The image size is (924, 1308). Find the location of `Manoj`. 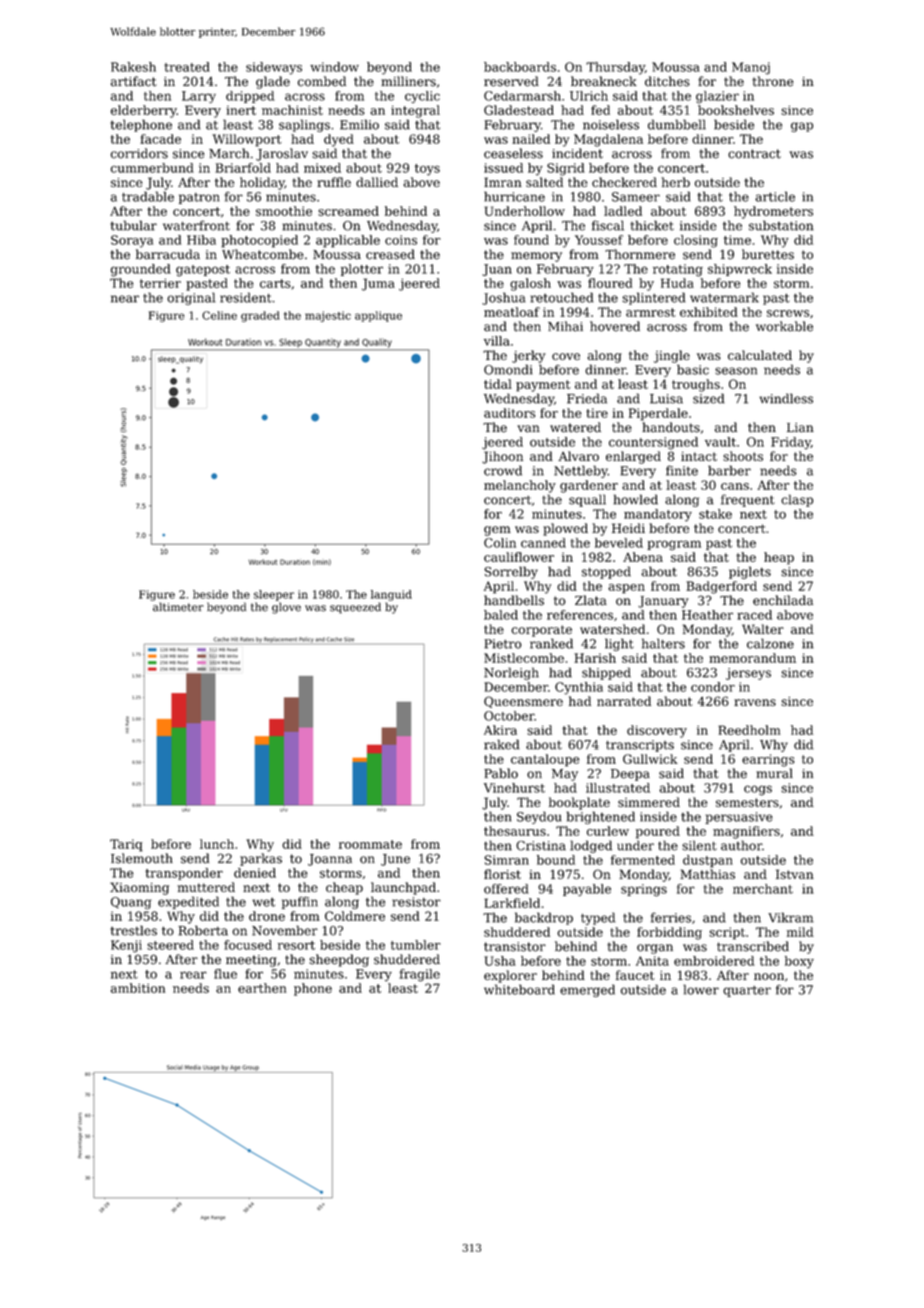

Manoj is located at coordinates (751, 68).
